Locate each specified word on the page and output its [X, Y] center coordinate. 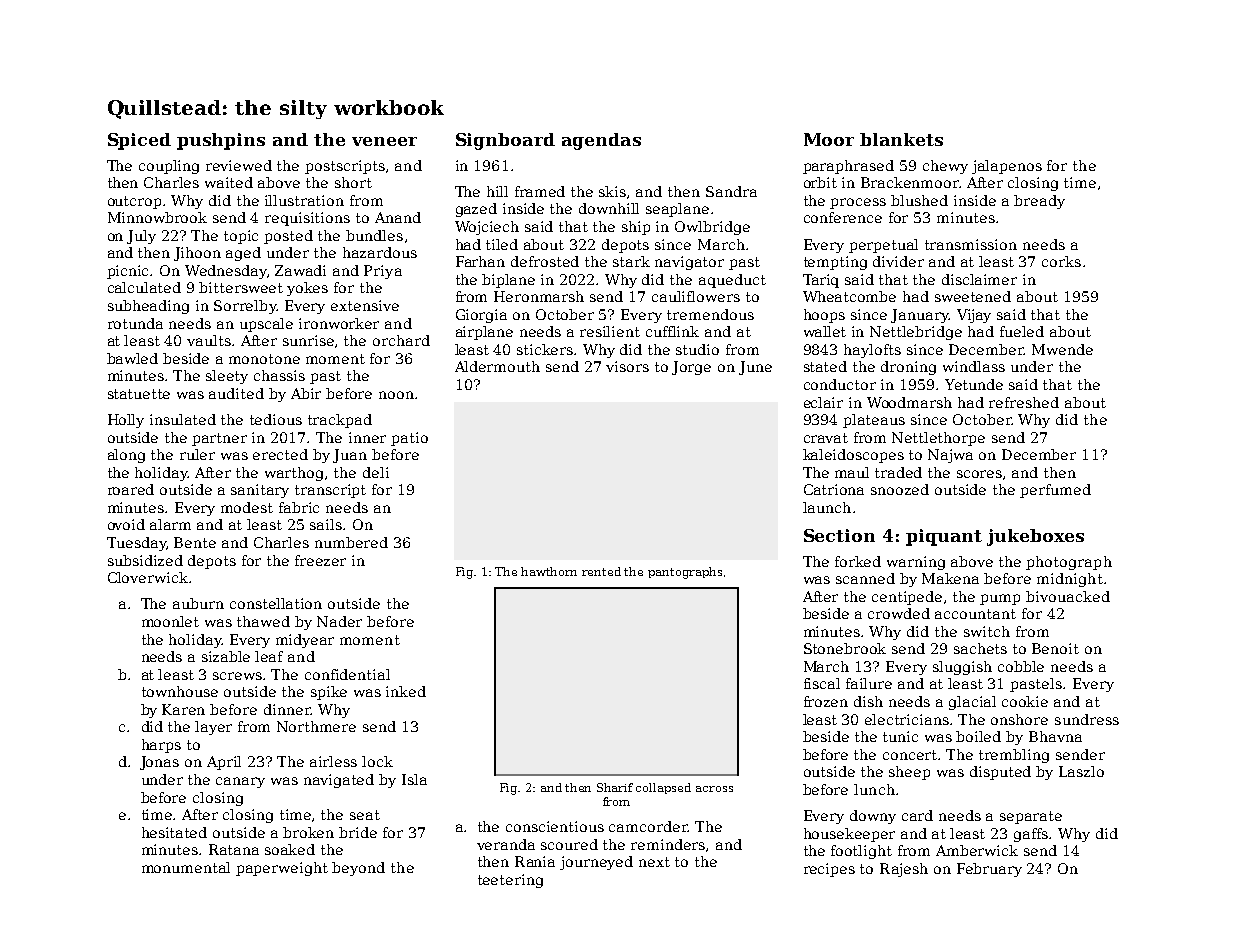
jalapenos [1007, 167]
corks [1061, 261]
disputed [1000, 773]
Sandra [731, 191]
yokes [307, 289]
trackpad [340, 421]
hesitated [174, 832]
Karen [183, 709]
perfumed [1055, 491]
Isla [414, 779]
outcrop [134, 202]
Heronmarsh [539, 296]
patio [409, 439]
